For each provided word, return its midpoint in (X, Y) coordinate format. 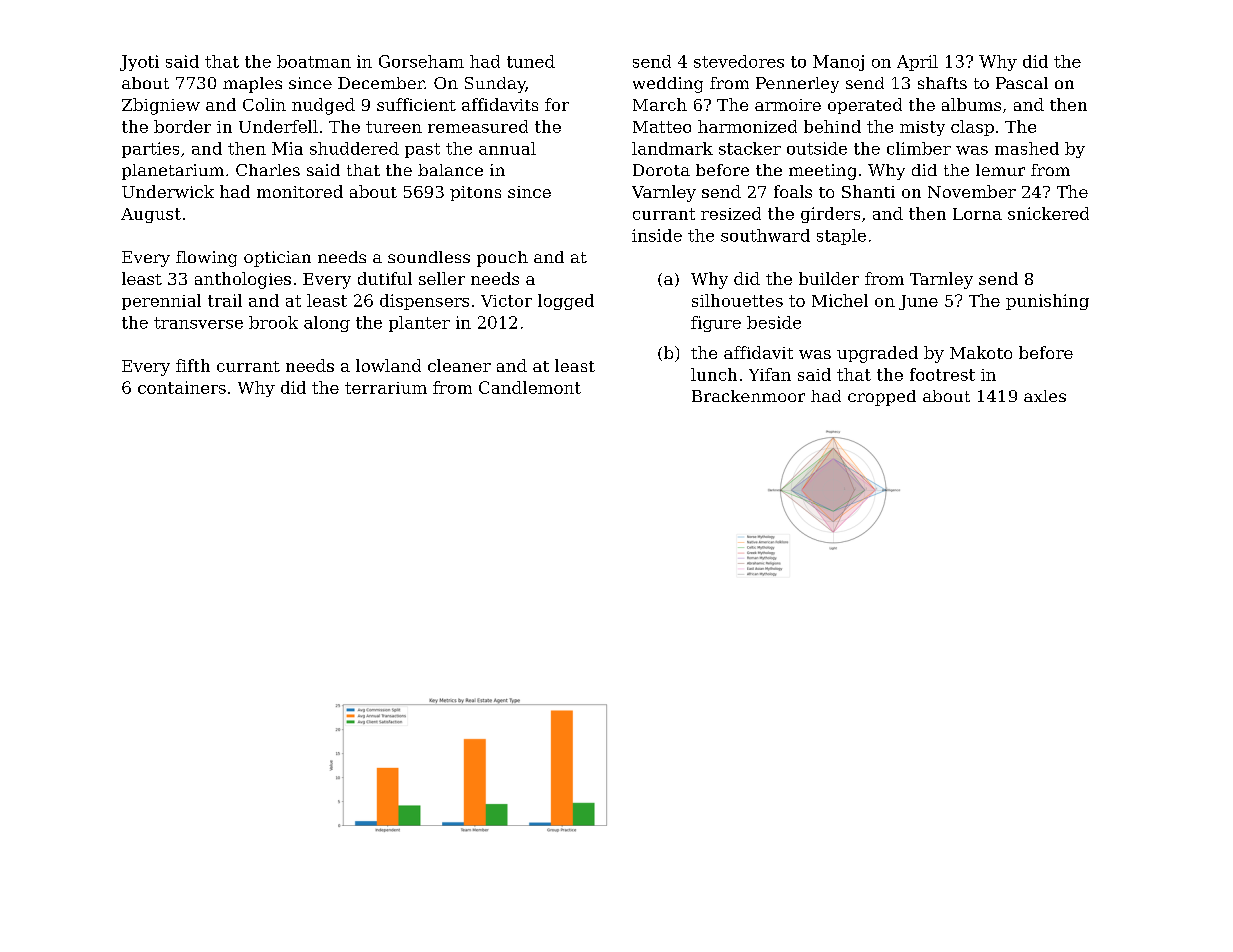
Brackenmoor (748, 396)
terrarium (386, 388)
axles (1045, 396)
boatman (314, 61)
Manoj (838, 63)
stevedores (739, 61)
